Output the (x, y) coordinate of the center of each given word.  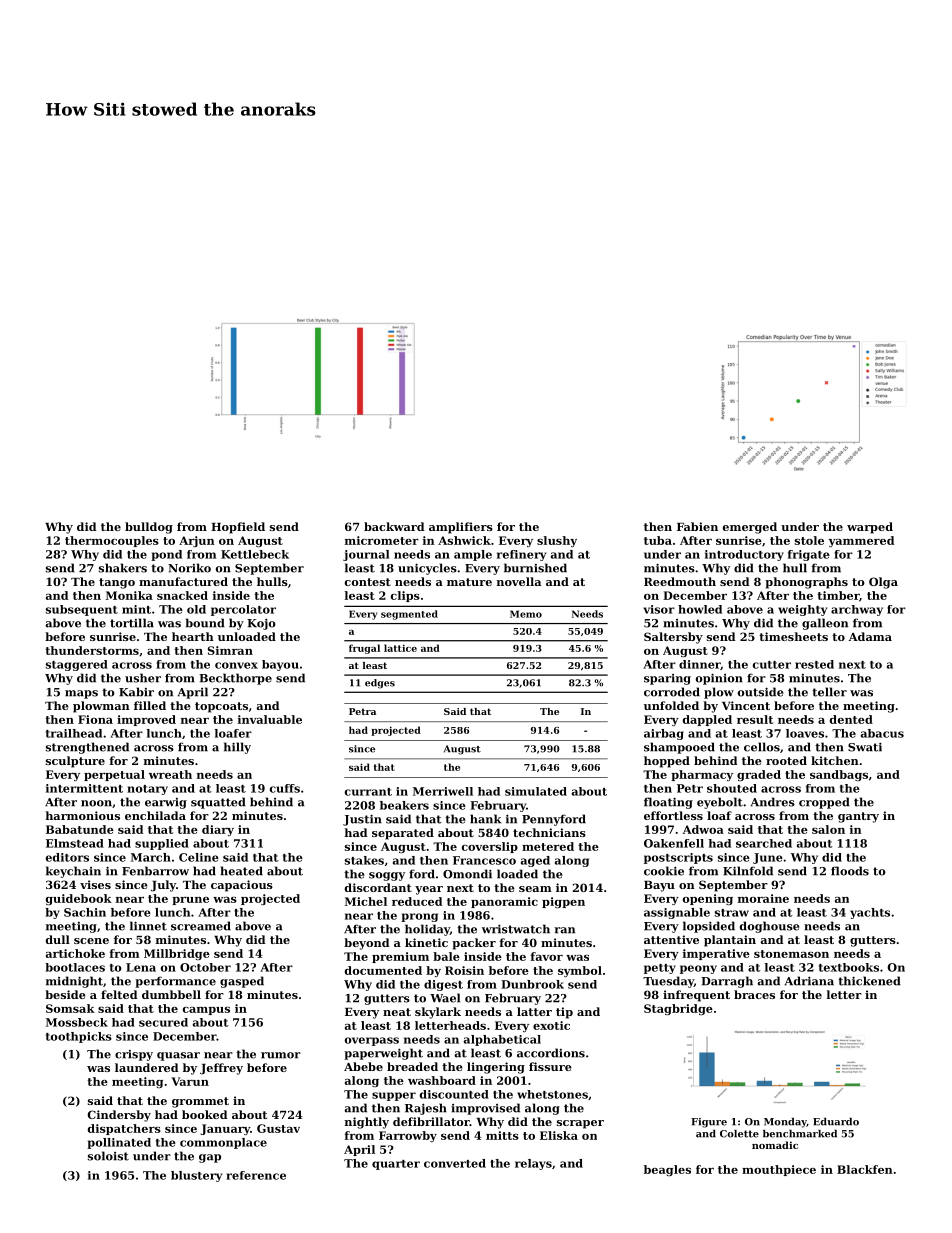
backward (394, 526)
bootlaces (75, 967)
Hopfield (238, 528)
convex (236, 665)
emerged (750, 528)
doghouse (769, 927)
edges (380, 684)
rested (814, 664)
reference (256, 1175)
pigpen (563, 902)
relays (533, 1164)
